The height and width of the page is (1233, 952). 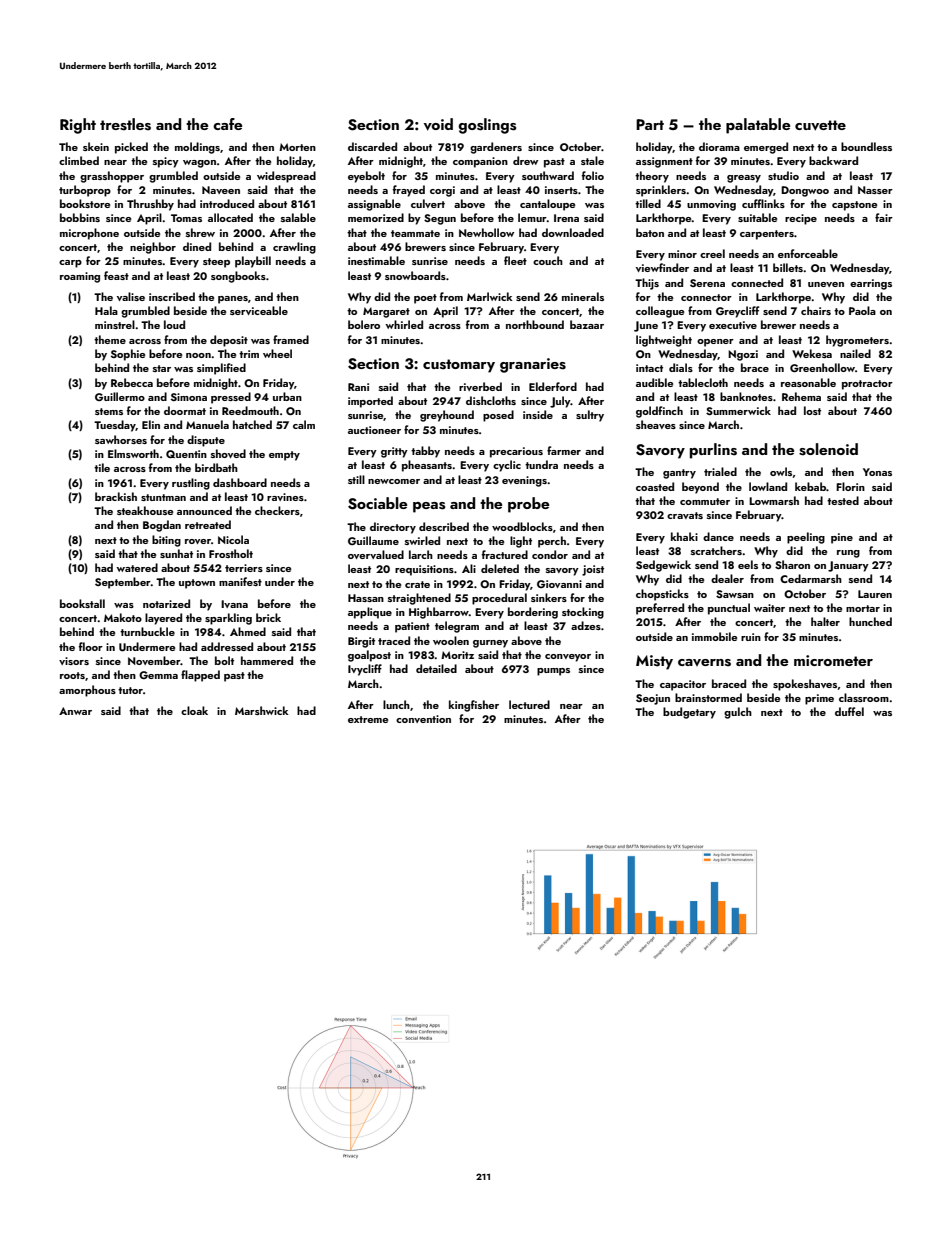 What do you see at coordinates (91, 646) in the page?
I see `floor` at bounding box center [91, 646].
